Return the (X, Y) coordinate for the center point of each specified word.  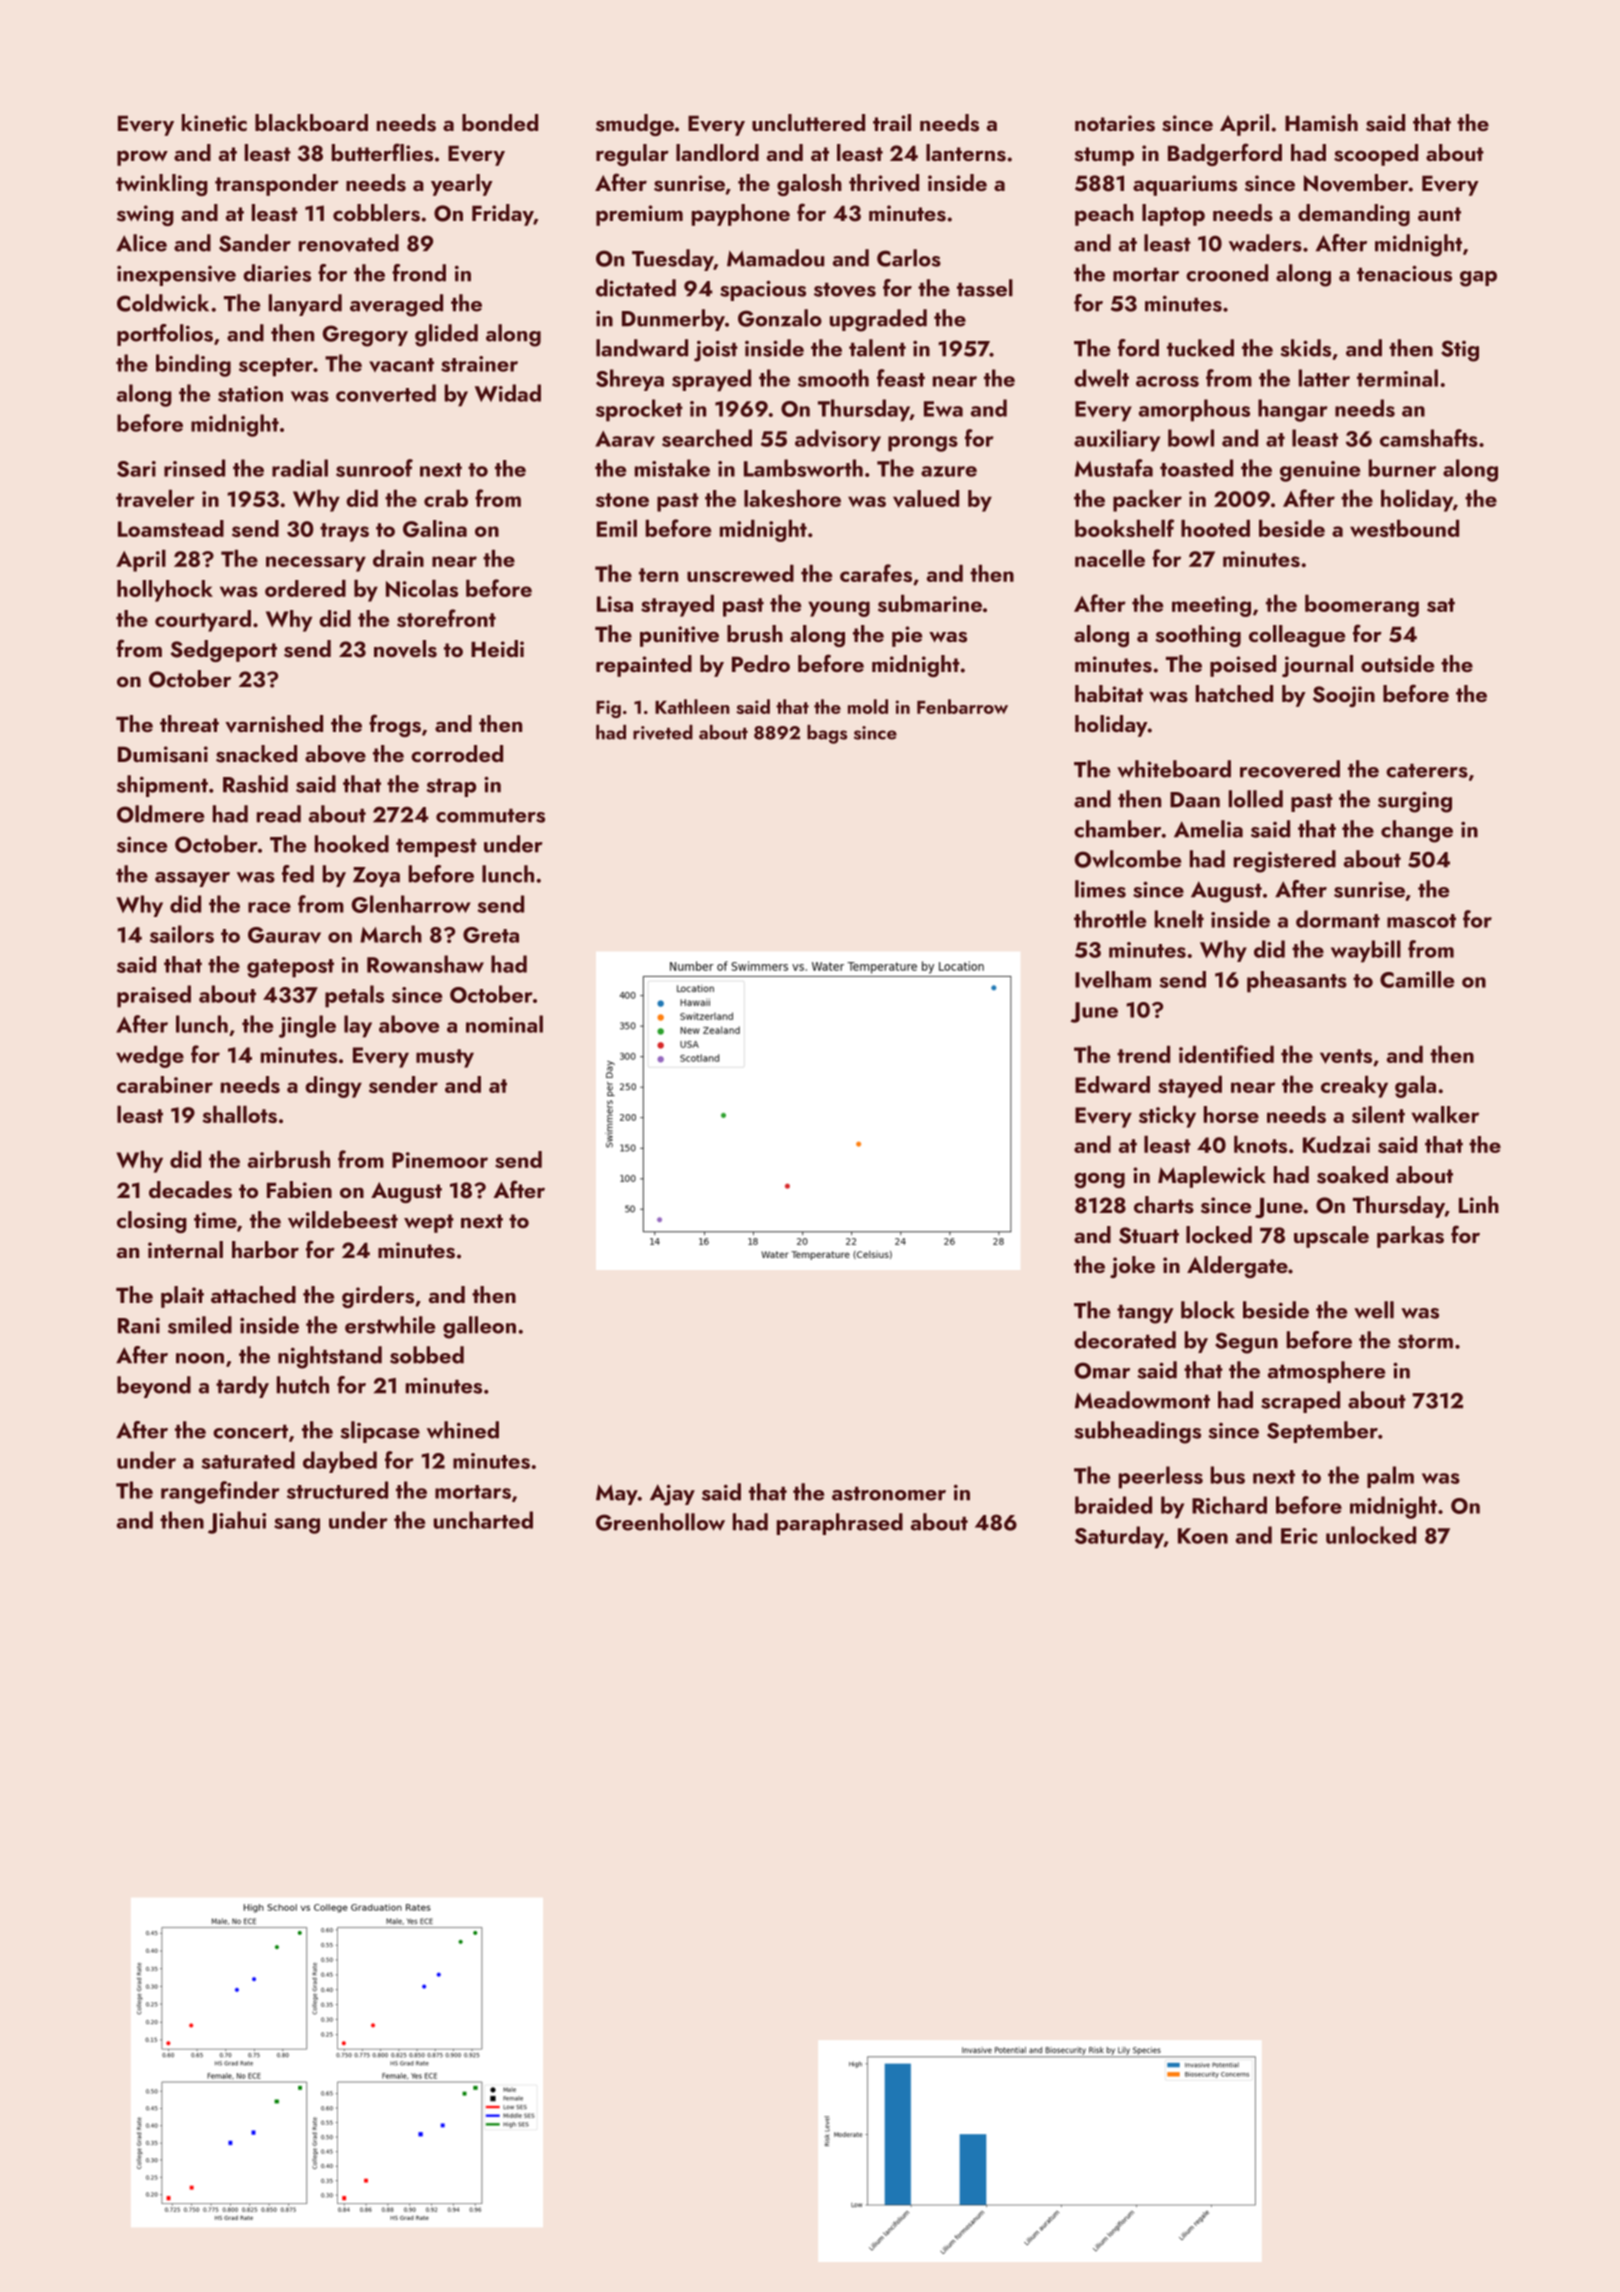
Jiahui (237, 1522)
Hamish (1321, 123)
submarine (930, 603)
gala (1415, 1087)
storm (1425, 1341)
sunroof (374, 468)
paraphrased (840, 1524)
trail (892, 122)
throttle (1110, 919)
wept (429, 1223)
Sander (255, 243)
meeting (1211, 606)
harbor (265, 1249)
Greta (491, 935)
